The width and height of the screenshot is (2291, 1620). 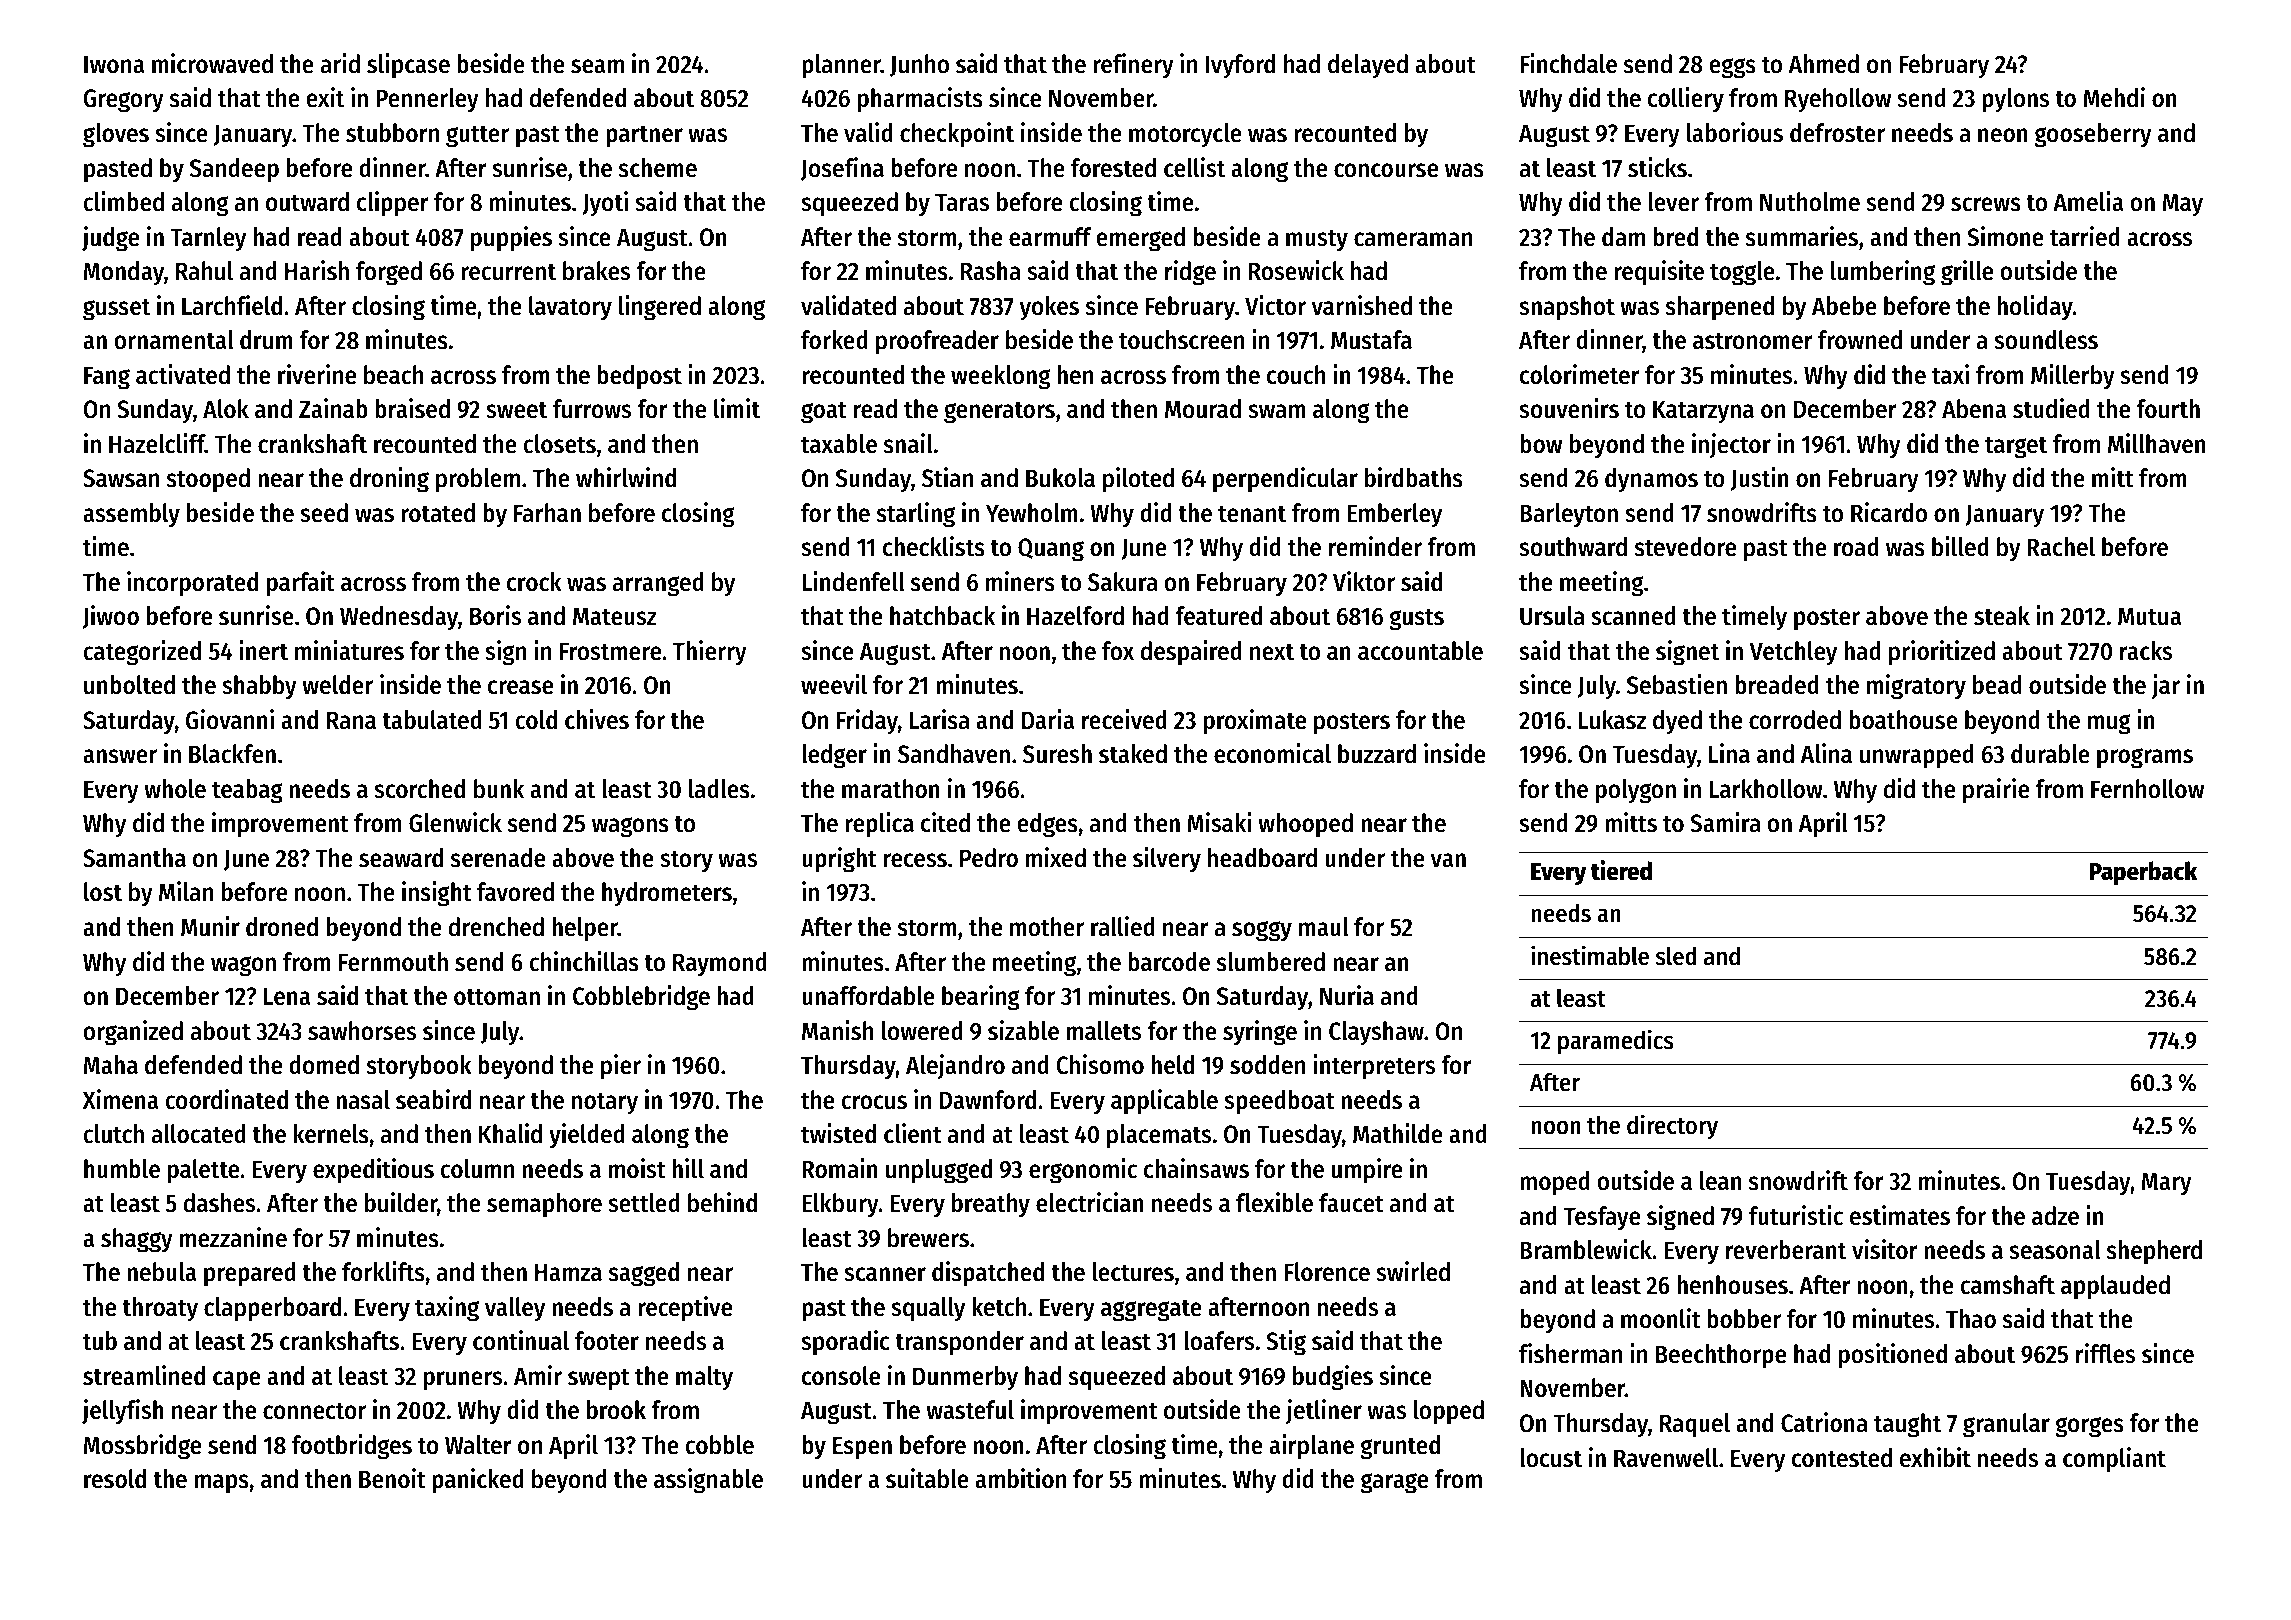 I want to click on generators, so click(x=999, y=412).
